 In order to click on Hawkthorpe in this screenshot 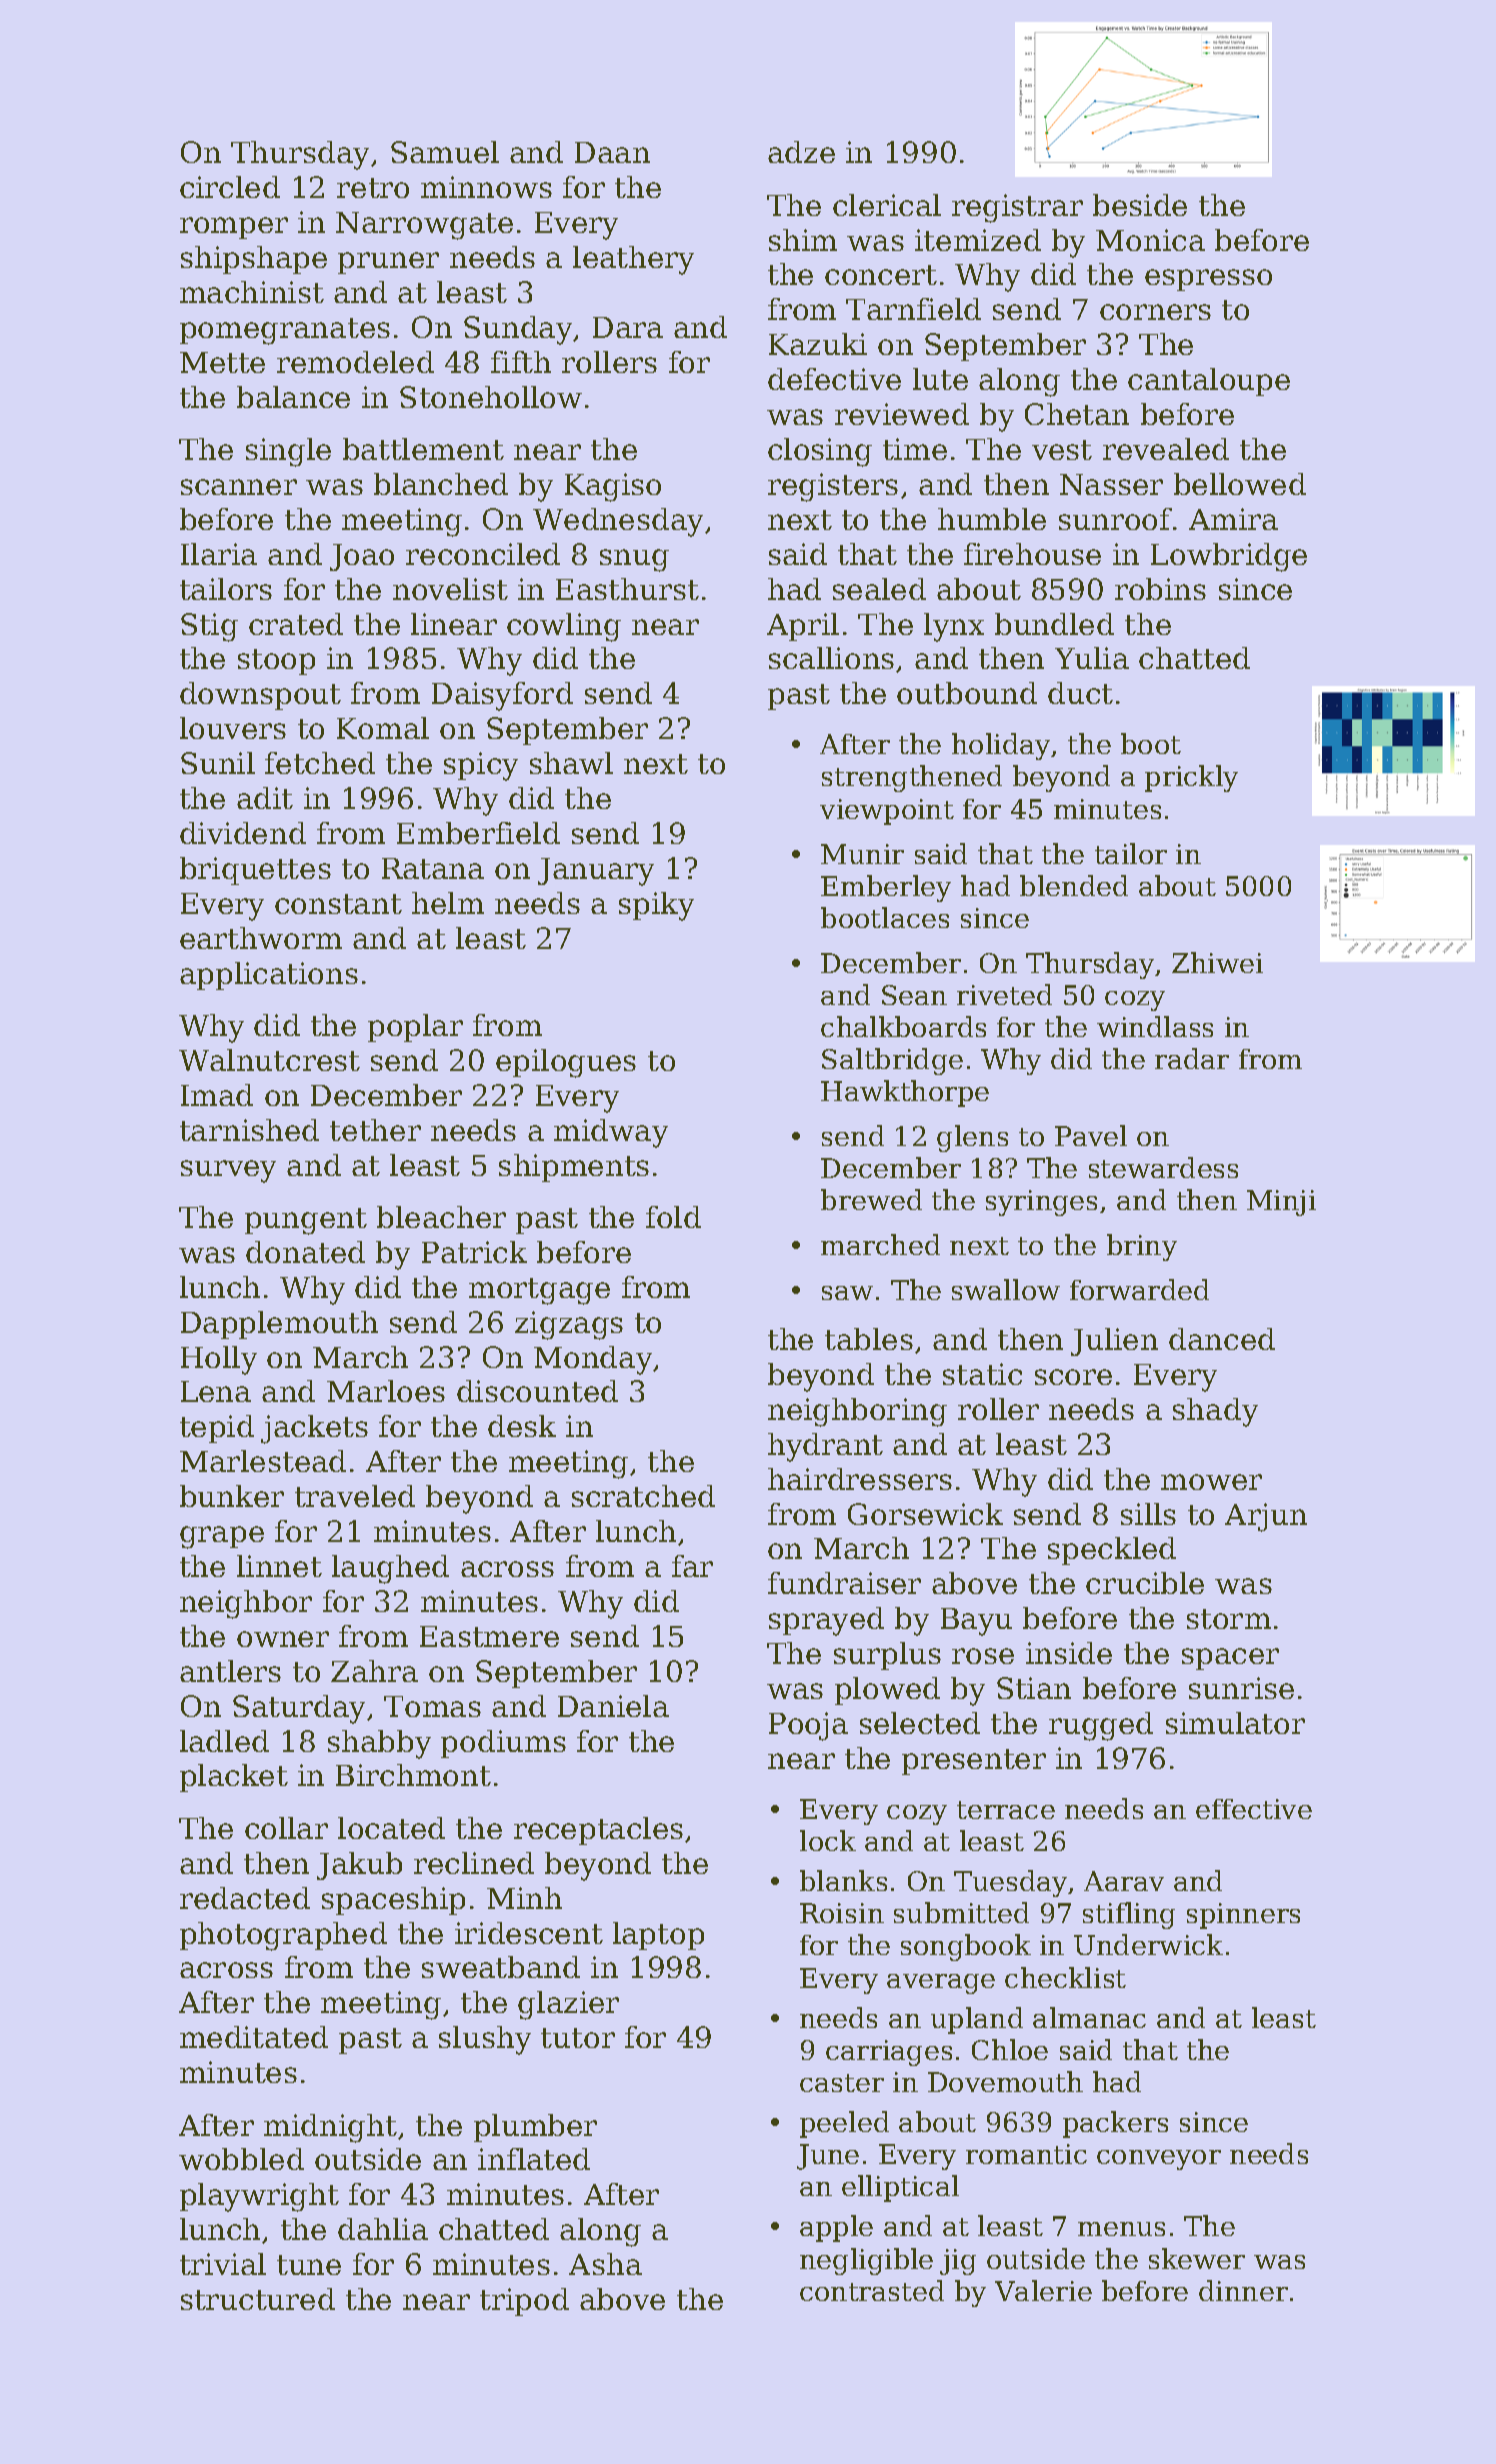, I will do `click(905, 1093)`.
